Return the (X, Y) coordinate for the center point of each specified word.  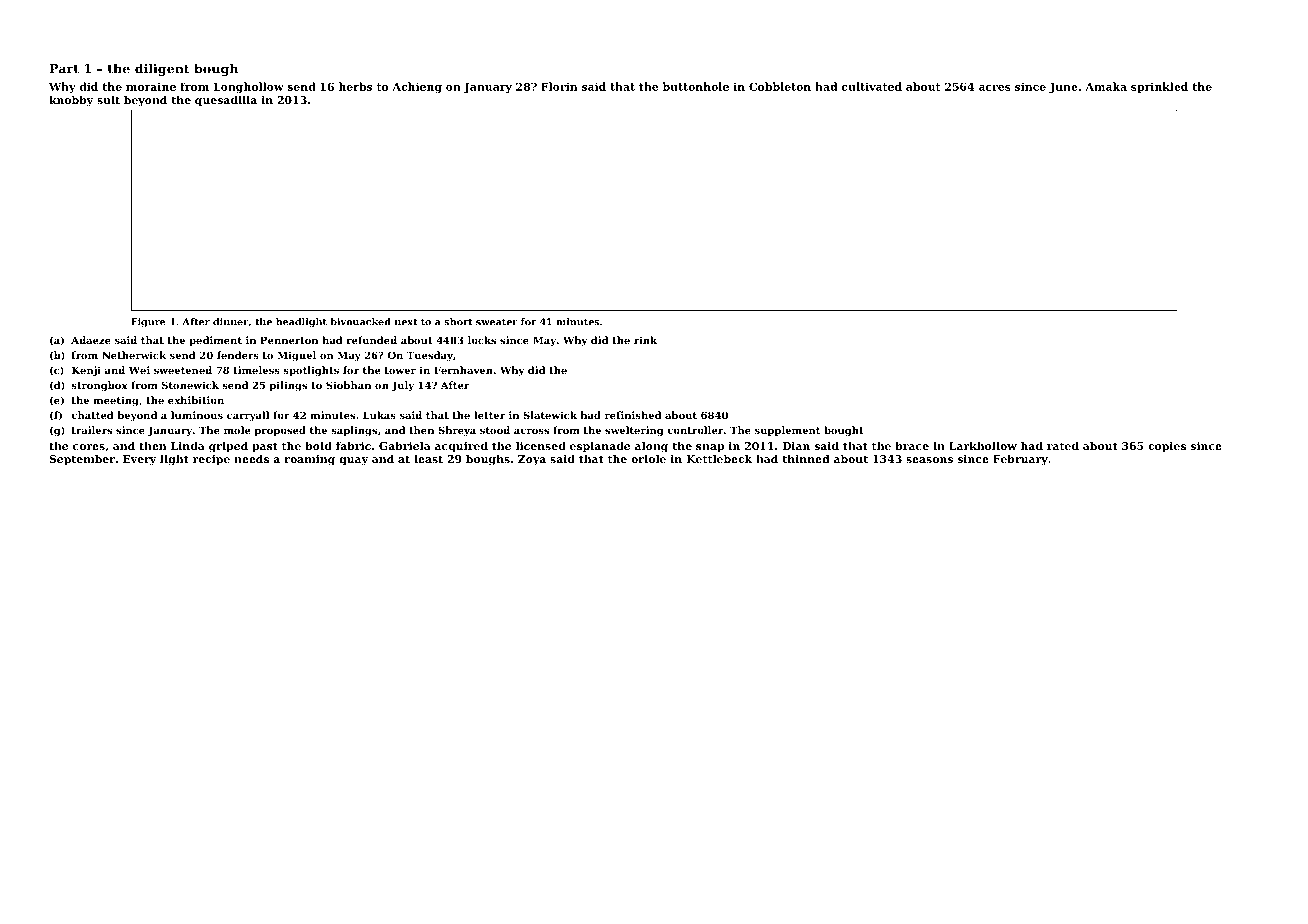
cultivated (872, 86)
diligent (162, 69)
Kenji (86, 371)
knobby (71, 101)
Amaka (1106, 86)
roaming (309, 460)
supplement (787, 431)
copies (1167, 447)
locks (482, 340)
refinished (633, 415)
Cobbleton (780, 86)
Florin (559, 86)
